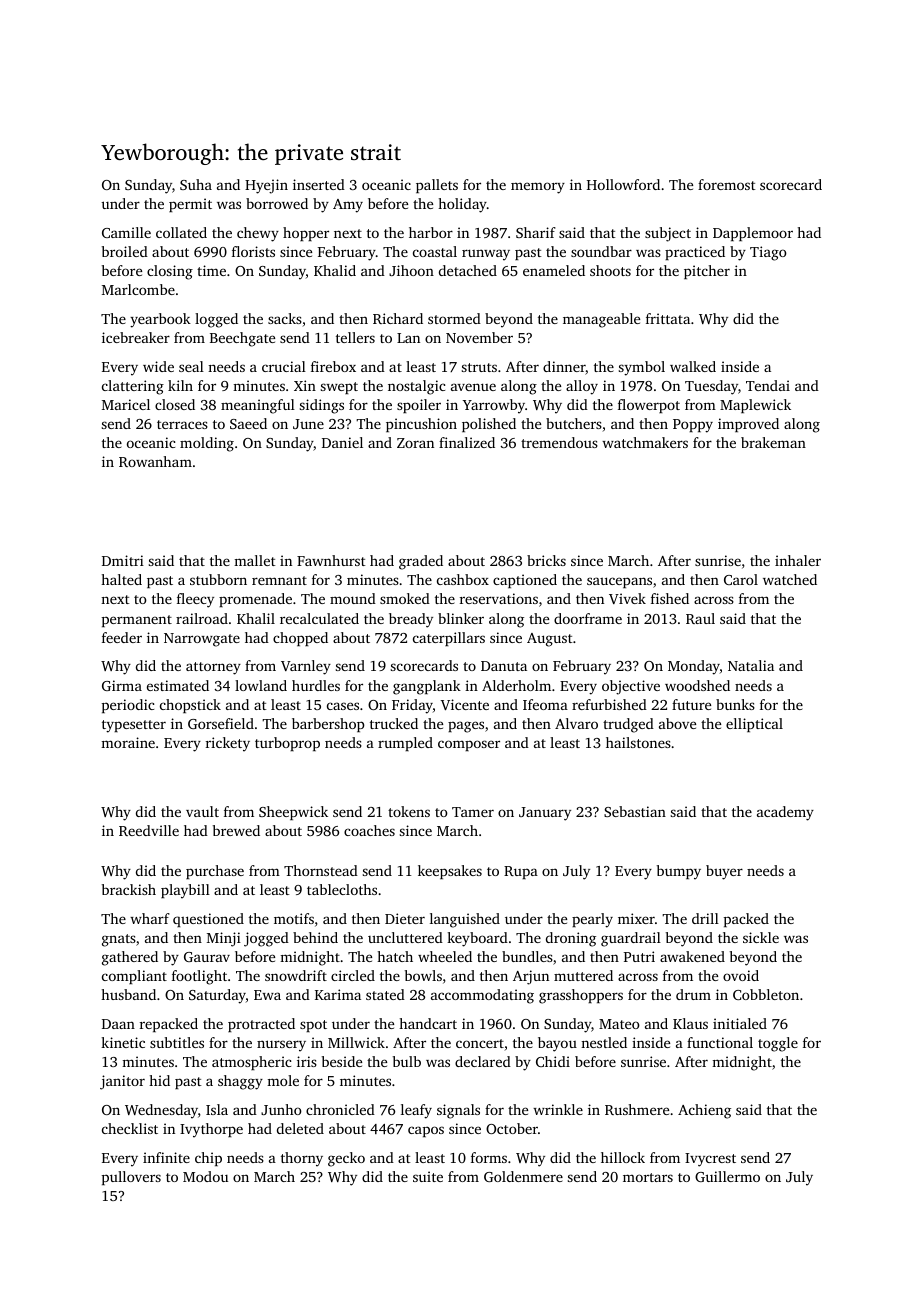  Describe the element at coordinates (121, 579) in the screenshot. I see `halted` at that location.
